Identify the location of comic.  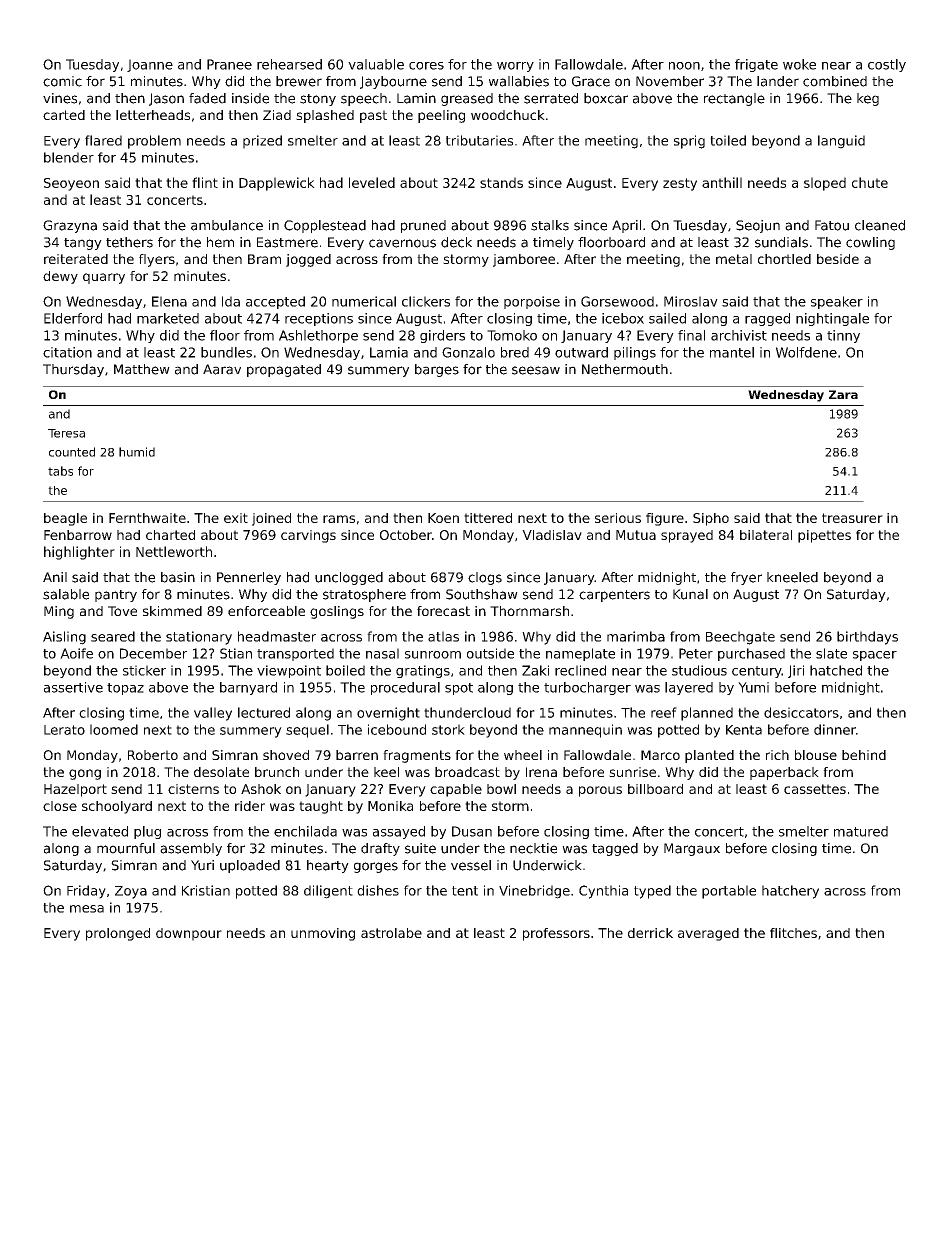
(62, 81).
